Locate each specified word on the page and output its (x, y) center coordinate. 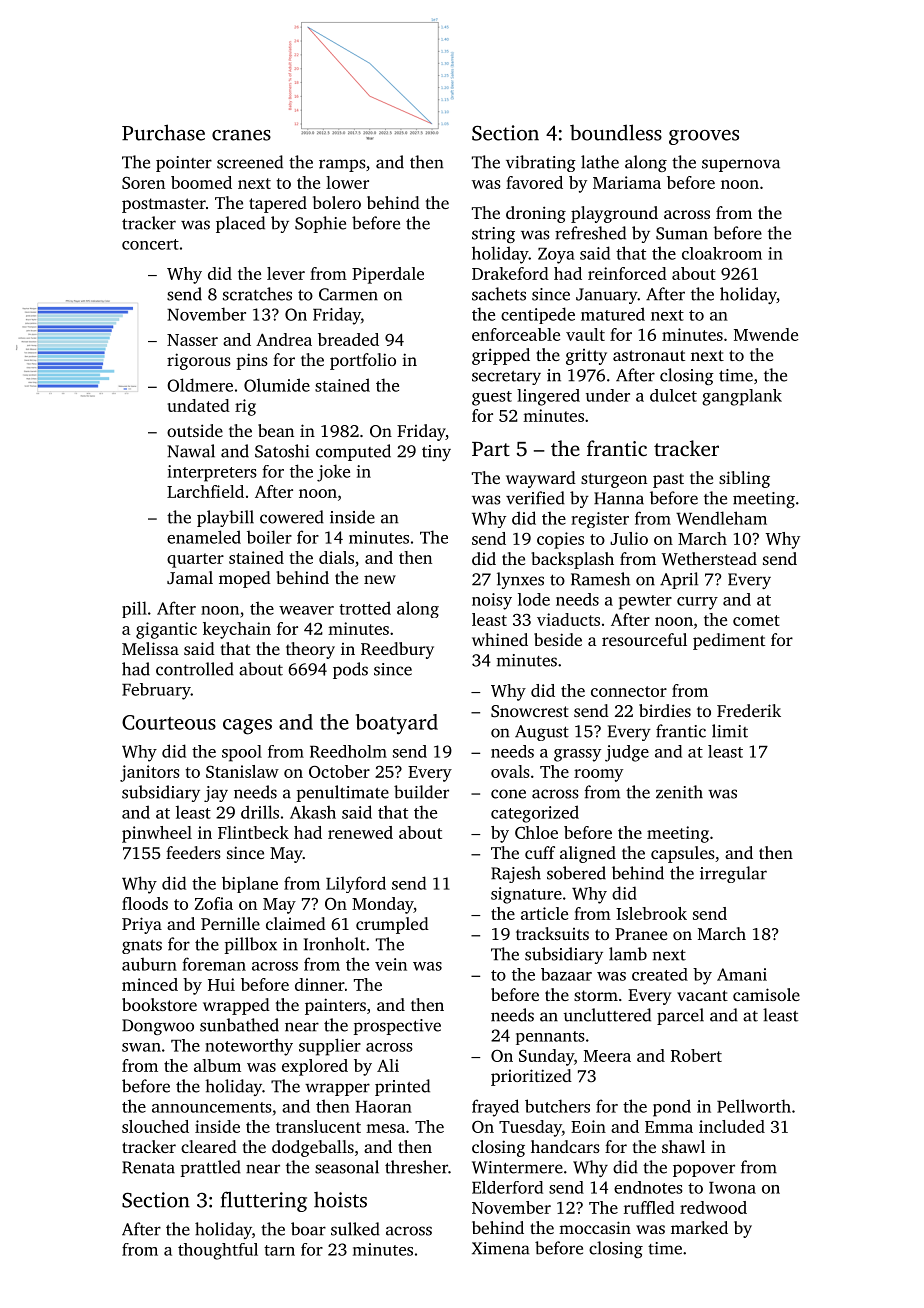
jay (216, 794)
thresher (416, 1167)
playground (614, 214)
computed (353, 452)
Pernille (230, 923)
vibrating (541, 163)
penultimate (343, 793)
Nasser (192, 340)
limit (730, 731)
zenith (679, 792)
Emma (669, 1127)
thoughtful (218, 1251)
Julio (629, 538)
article (544, 913)
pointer (184, 164)
